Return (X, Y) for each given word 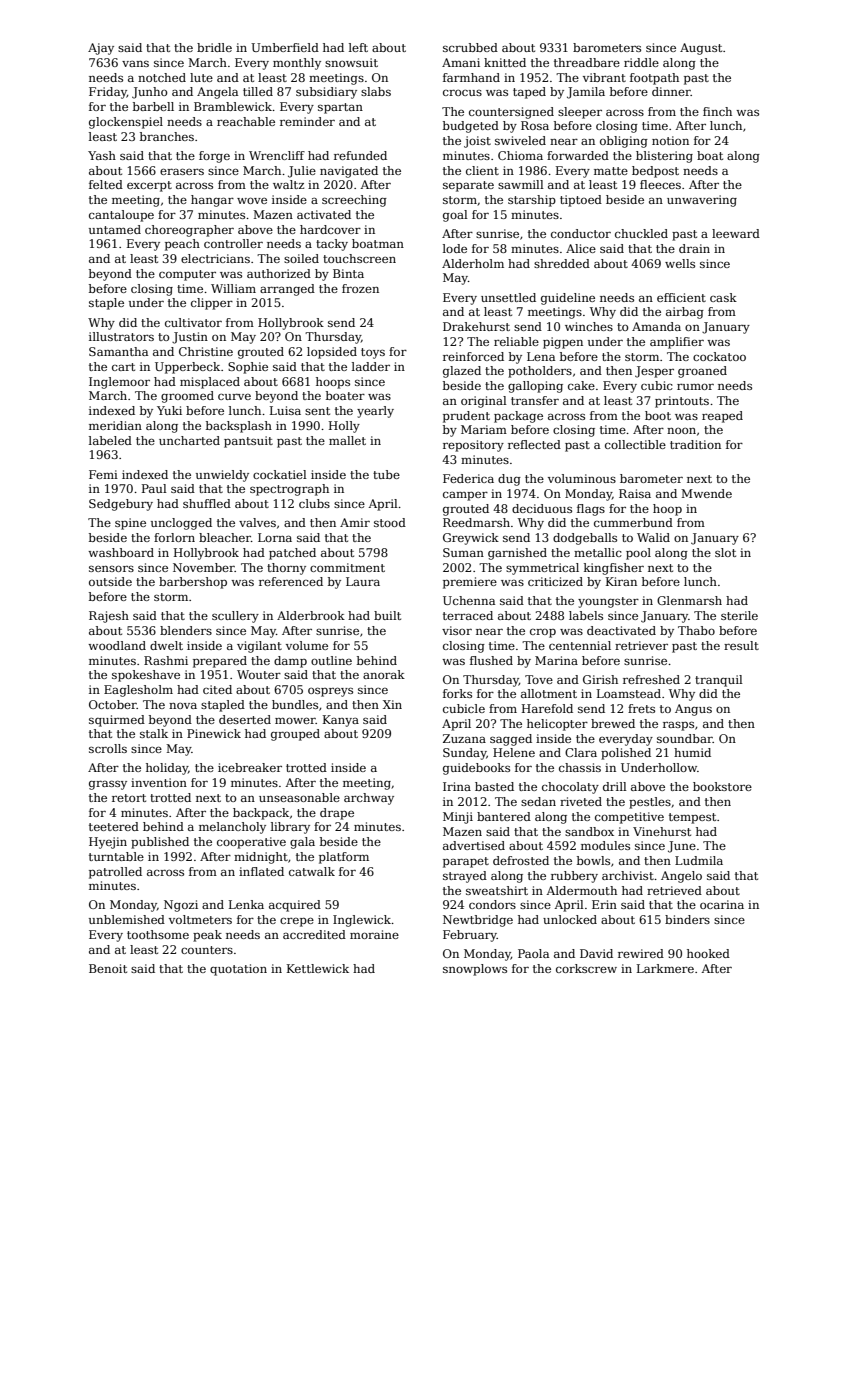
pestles (650, 803)
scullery (235, 617)
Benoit (108, 968)
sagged (511, 740)
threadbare (587, 62)
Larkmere (665, 968)
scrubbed (470, 47)
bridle (214, 47)
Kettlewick (318, 968)
